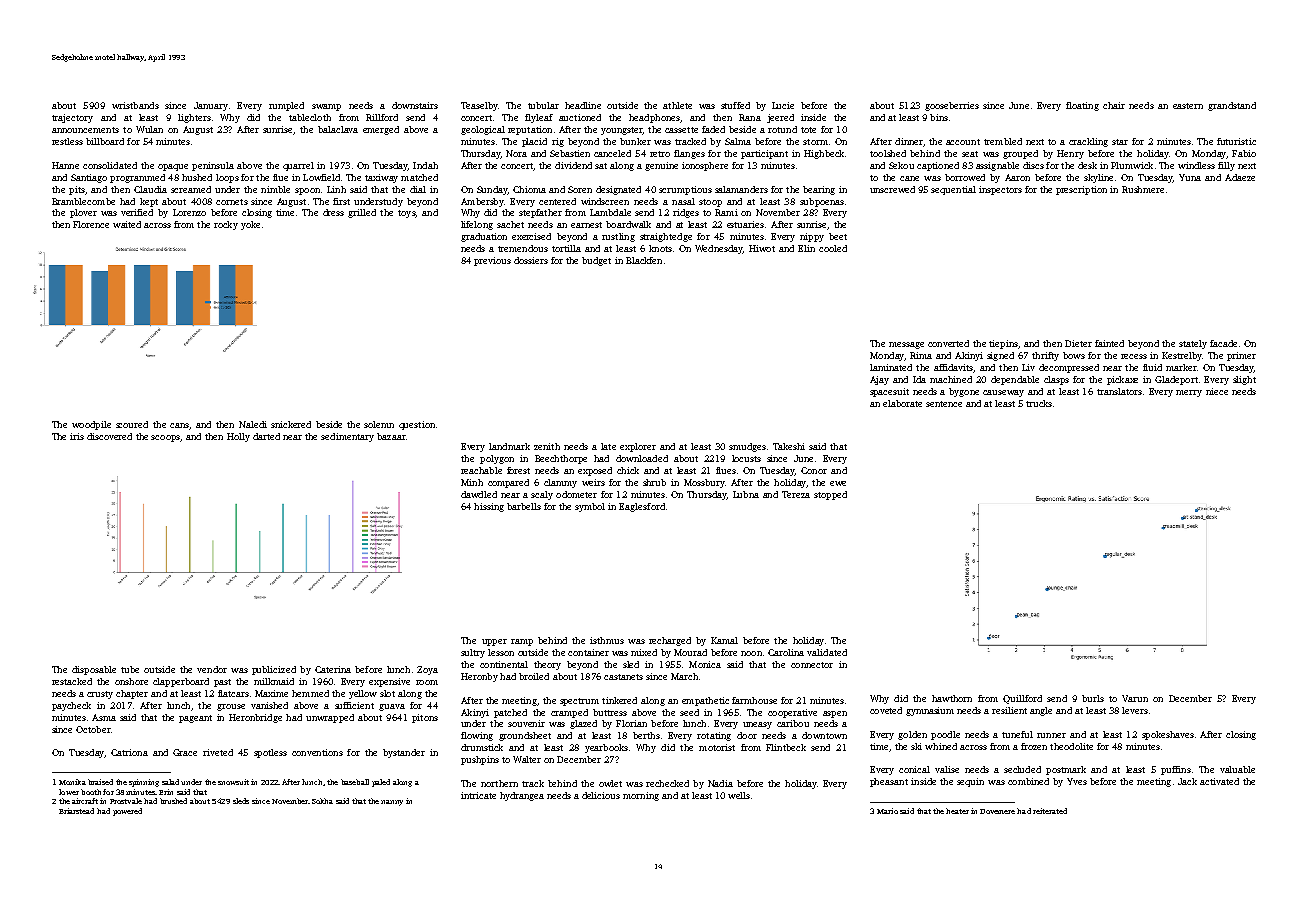 The image size is (1308, 924). What do you see at coordinates (94, 670) in the screenshot?
I see `disposable` at bounding box center [94, 670].
